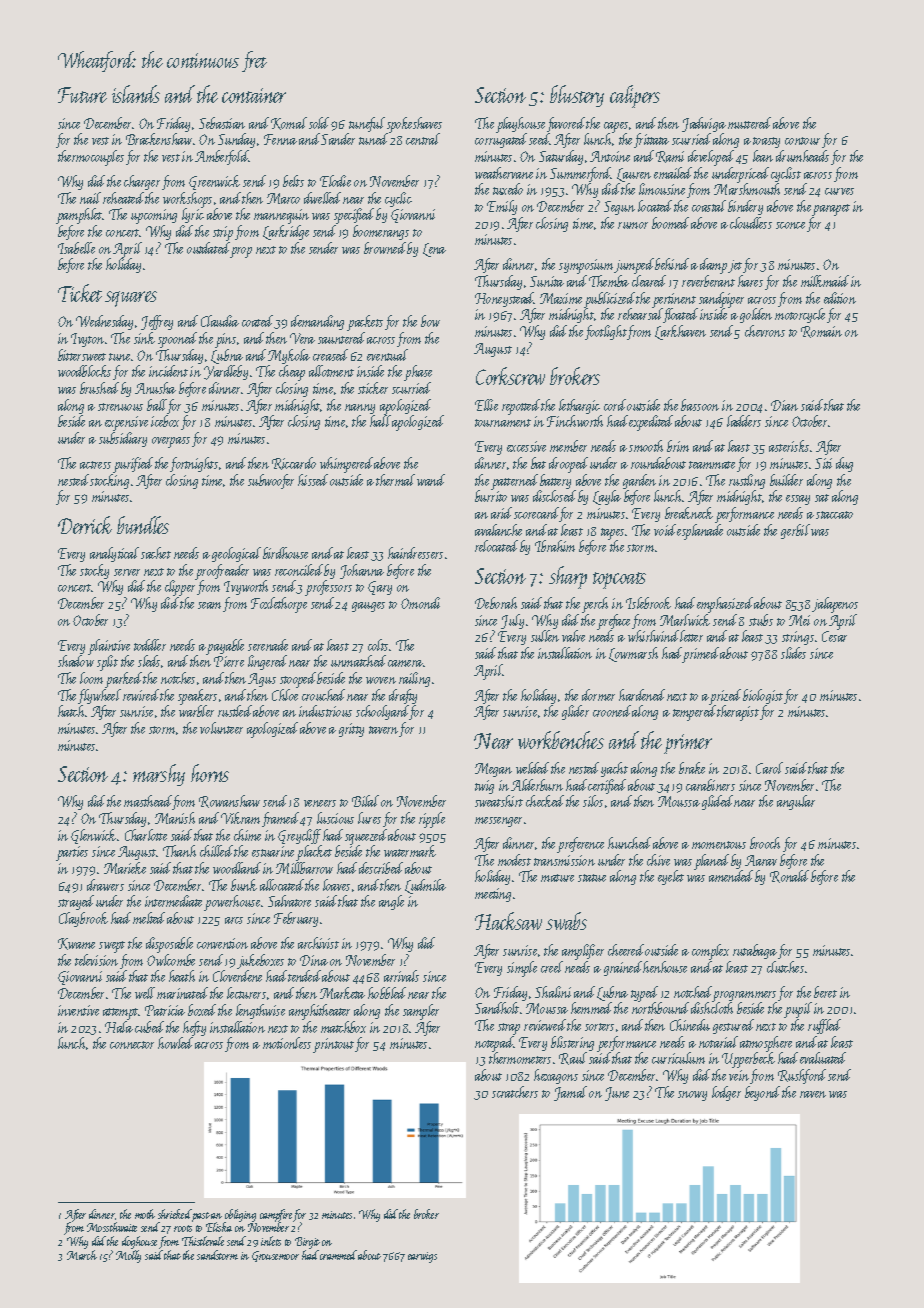  Describe the element at coordinates (790, 225) in the document. I see `sconce` at that location.
